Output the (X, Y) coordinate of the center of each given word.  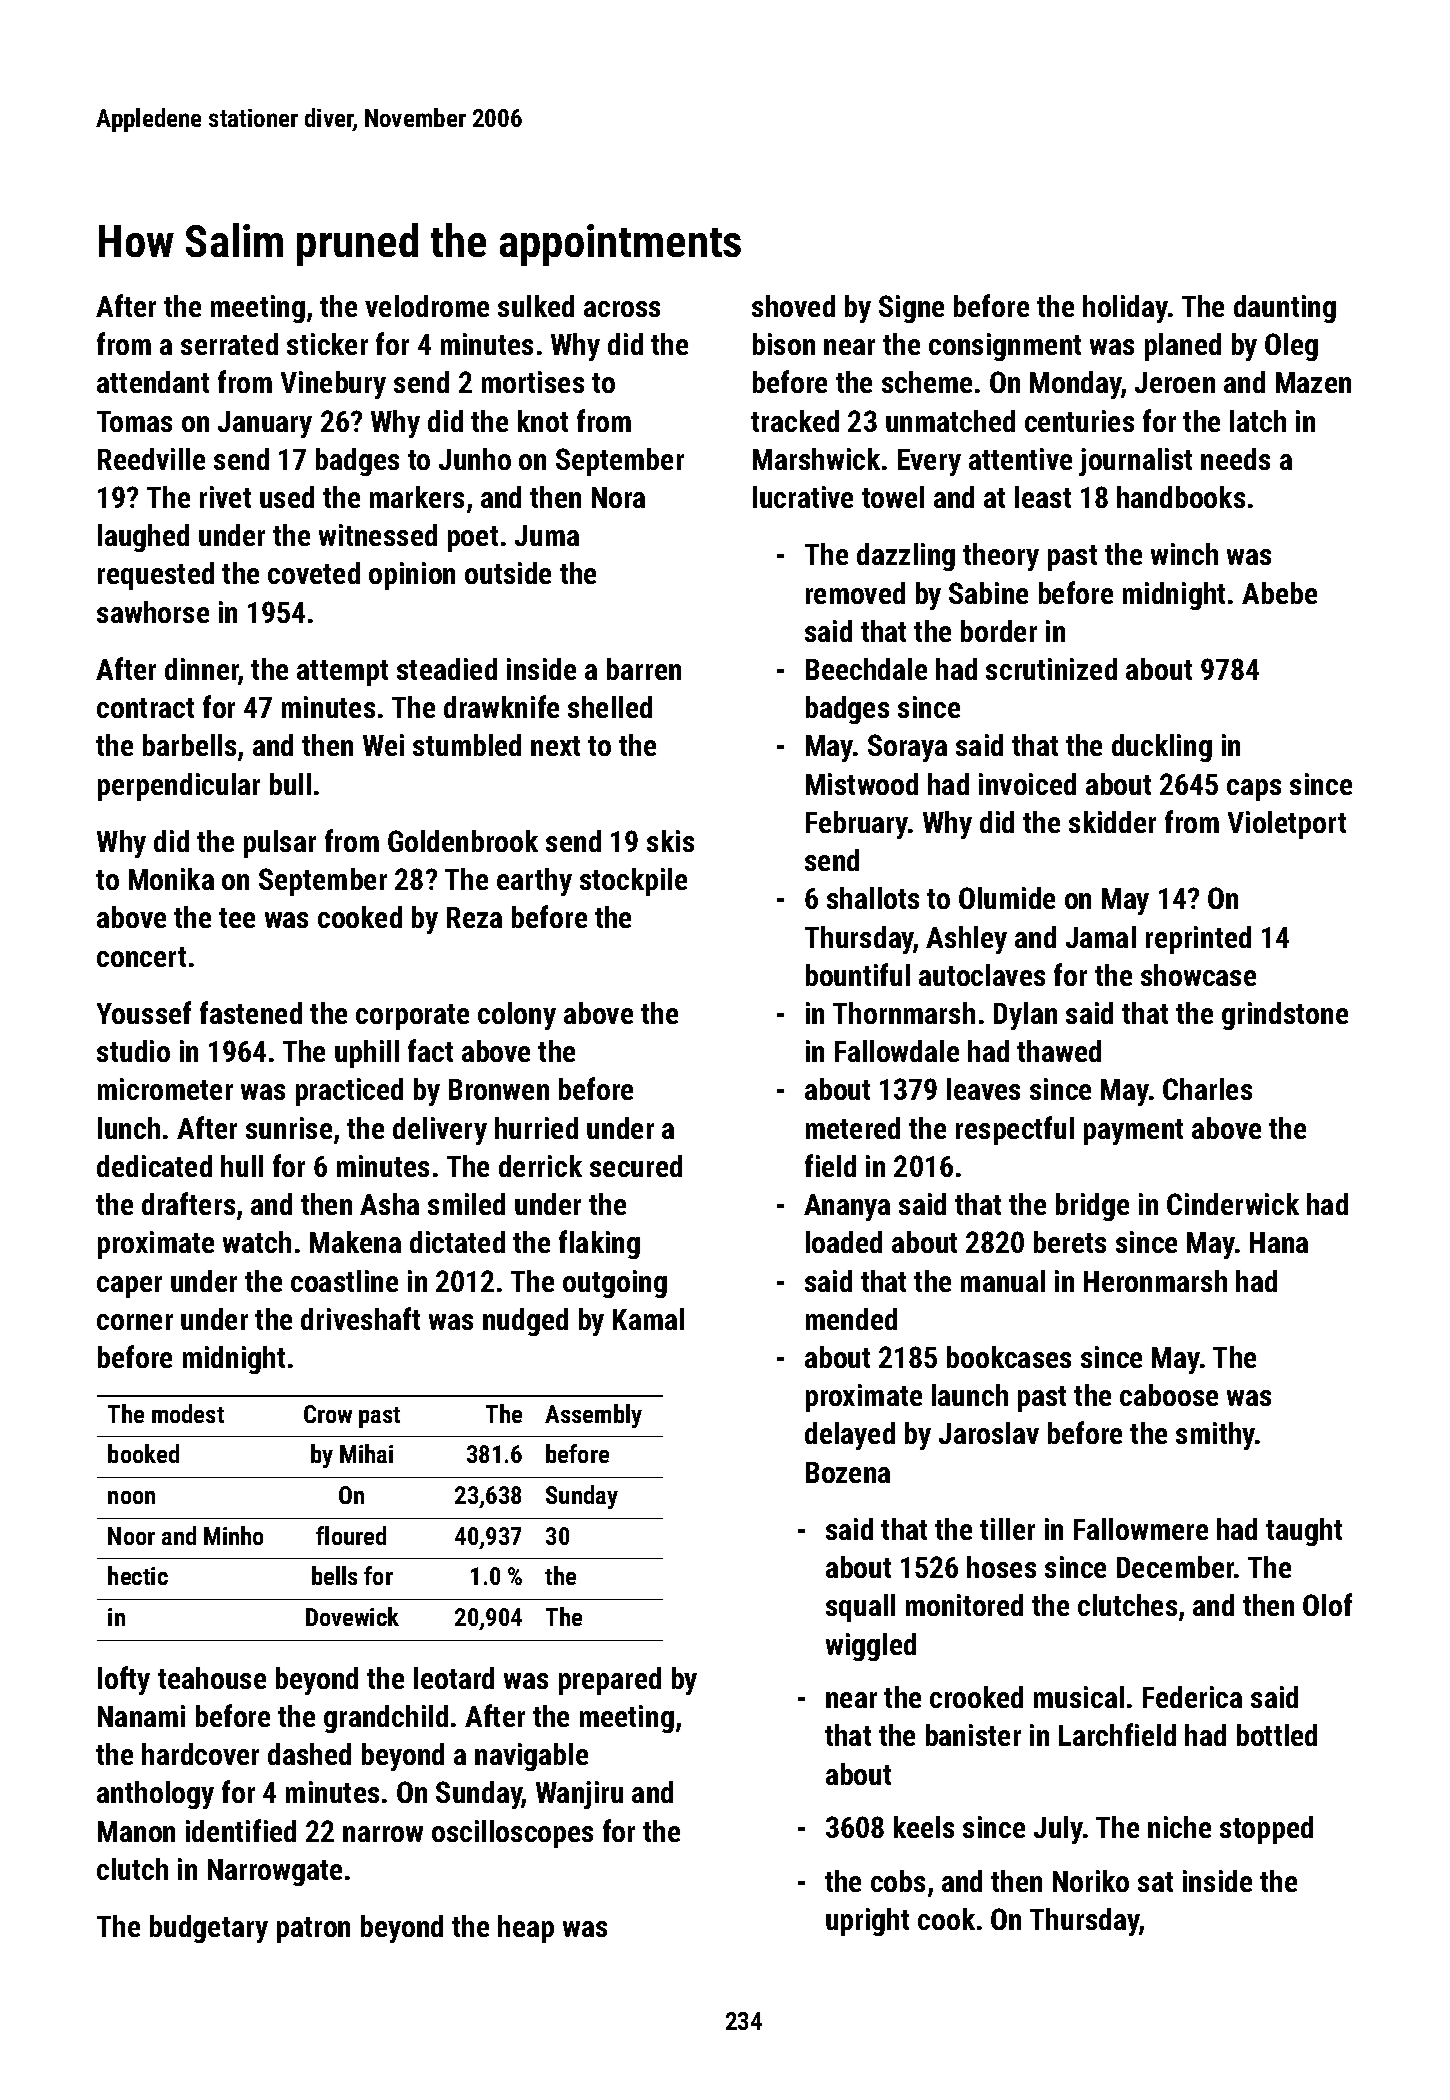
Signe (911, 309)
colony (517, 1016)
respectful (1015, 1130)
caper (129, 1287)
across (622, 309)
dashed (309, 1754)
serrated (229, 344)
